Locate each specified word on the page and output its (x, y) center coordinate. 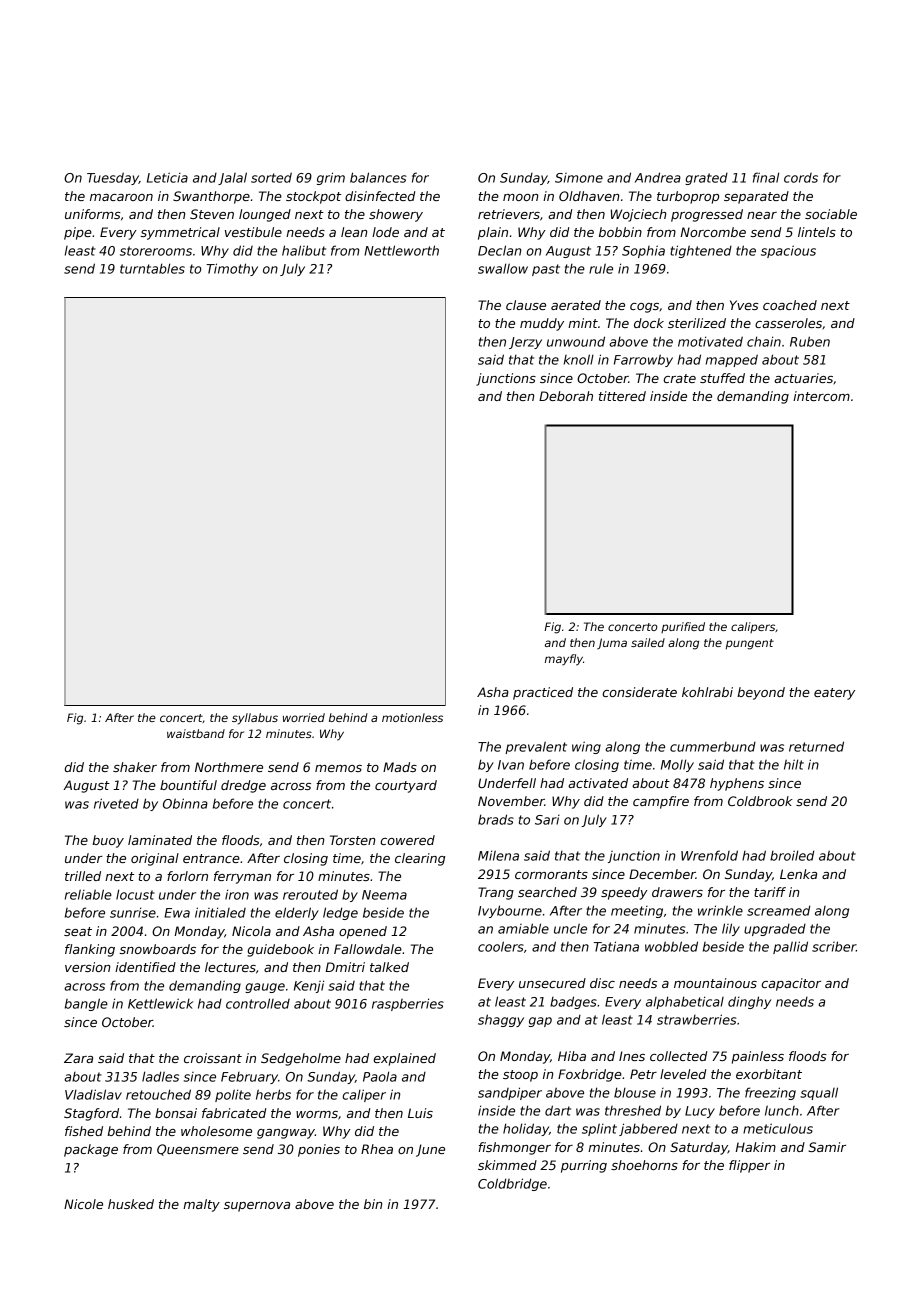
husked (131, 1204)
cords (801, 178)
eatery (834, 694)
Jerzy (525, 343)
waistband (196, 733)
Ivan (511, 765)
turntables (152, 268)
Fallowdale (368, 949)
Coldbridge (512, 1184)
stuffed (722, 378)
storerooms (156, 251)
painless (758, 1057)
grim (331, 178)
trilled (83, 876)
